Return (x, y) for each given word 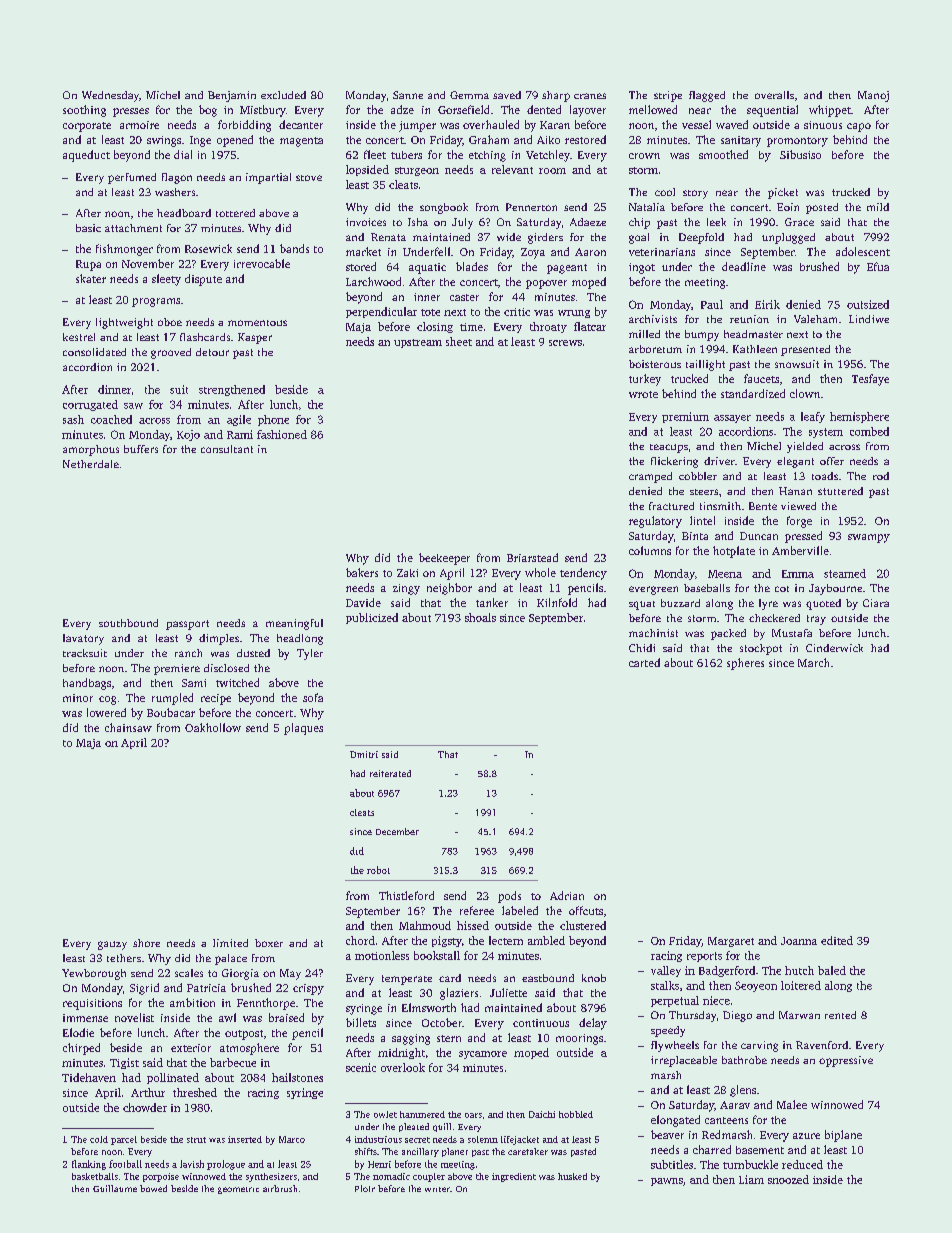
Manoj (873, 96)
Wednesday (110, 96)
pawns (667, 1182)
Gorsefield (463, 109)
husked (572, 1176)
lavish (192, 1164)
